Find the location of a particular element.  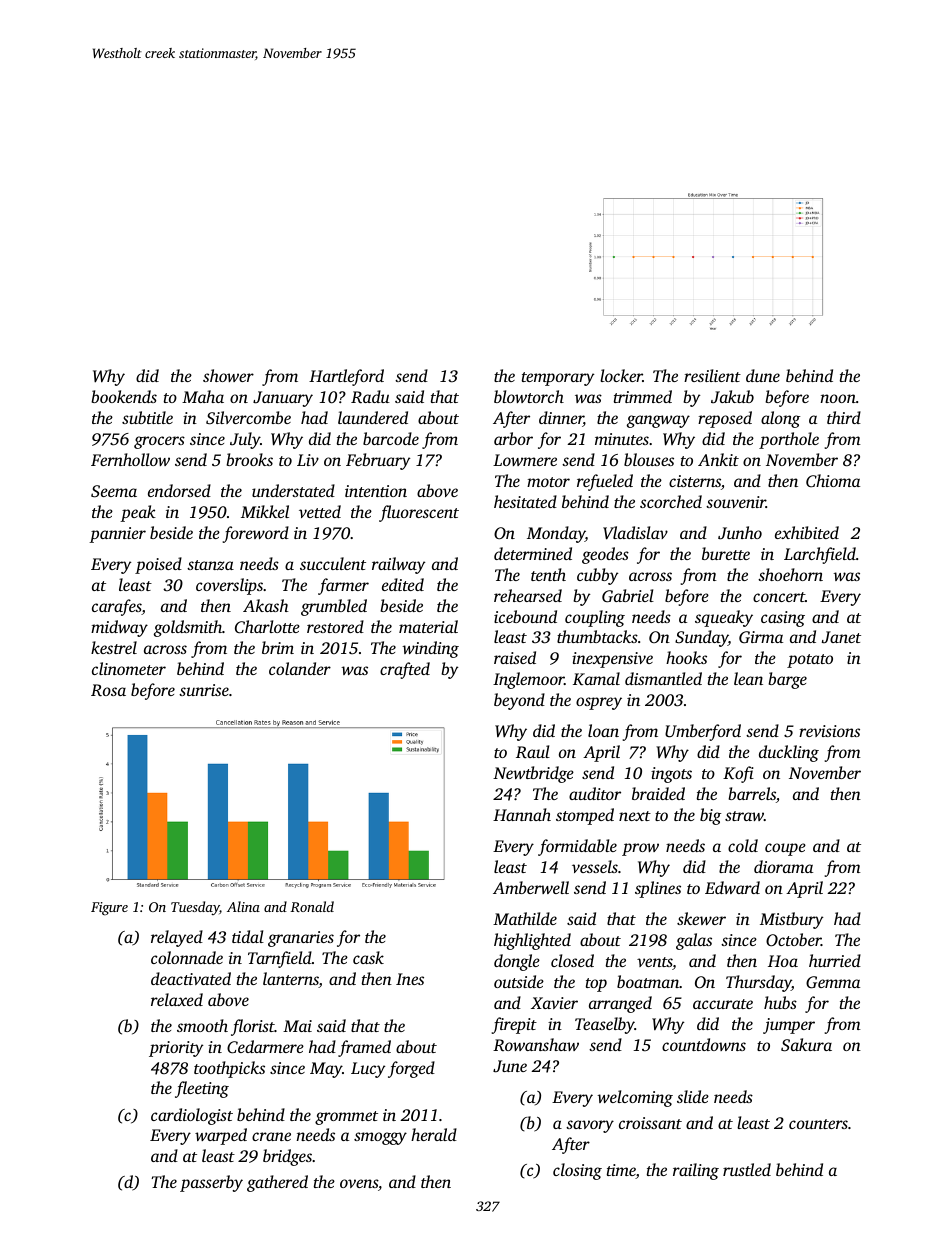

auditor is located at coordinates (595, 793).
